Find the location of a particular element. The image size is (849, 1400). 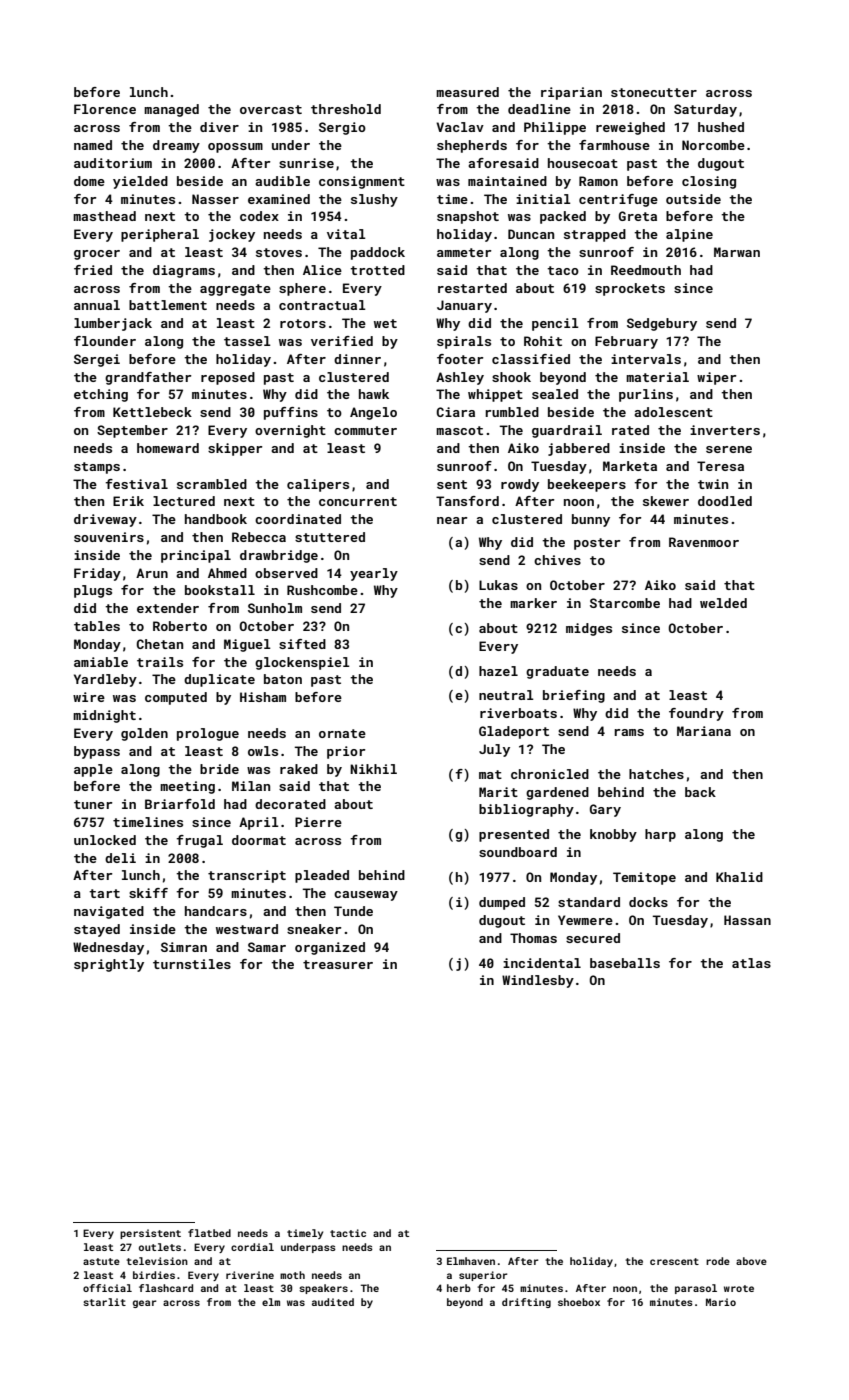

starlit is located at coordinates (104, 1302).
